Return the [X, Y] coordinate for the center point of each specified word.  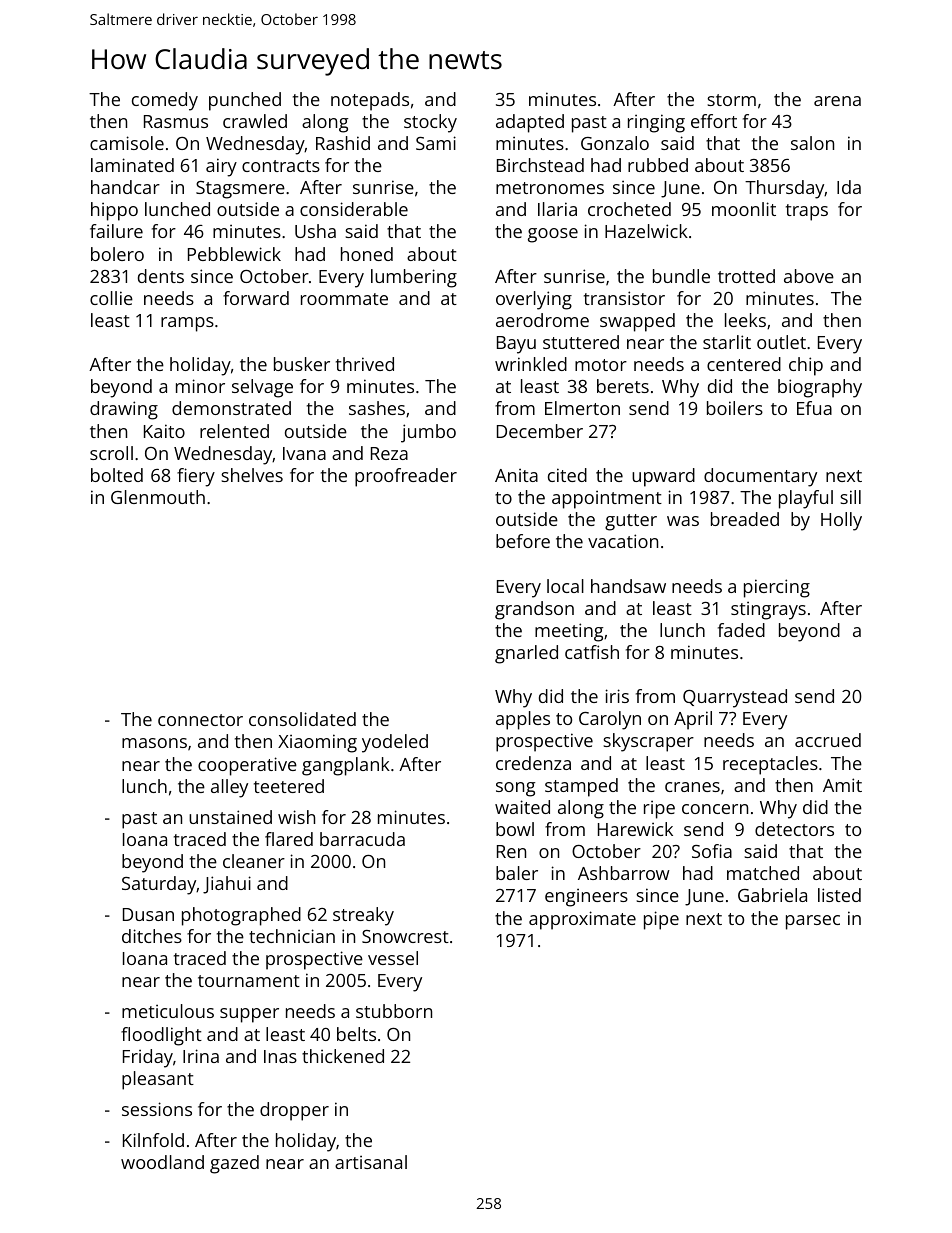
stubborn [394, 1011]
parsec [813, 922]
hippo [114, 211]
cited [567, 475]
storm [731, 100]
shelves [252, 475]
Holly [841, 521]
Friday [148, 1058]
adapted [530, 123]
